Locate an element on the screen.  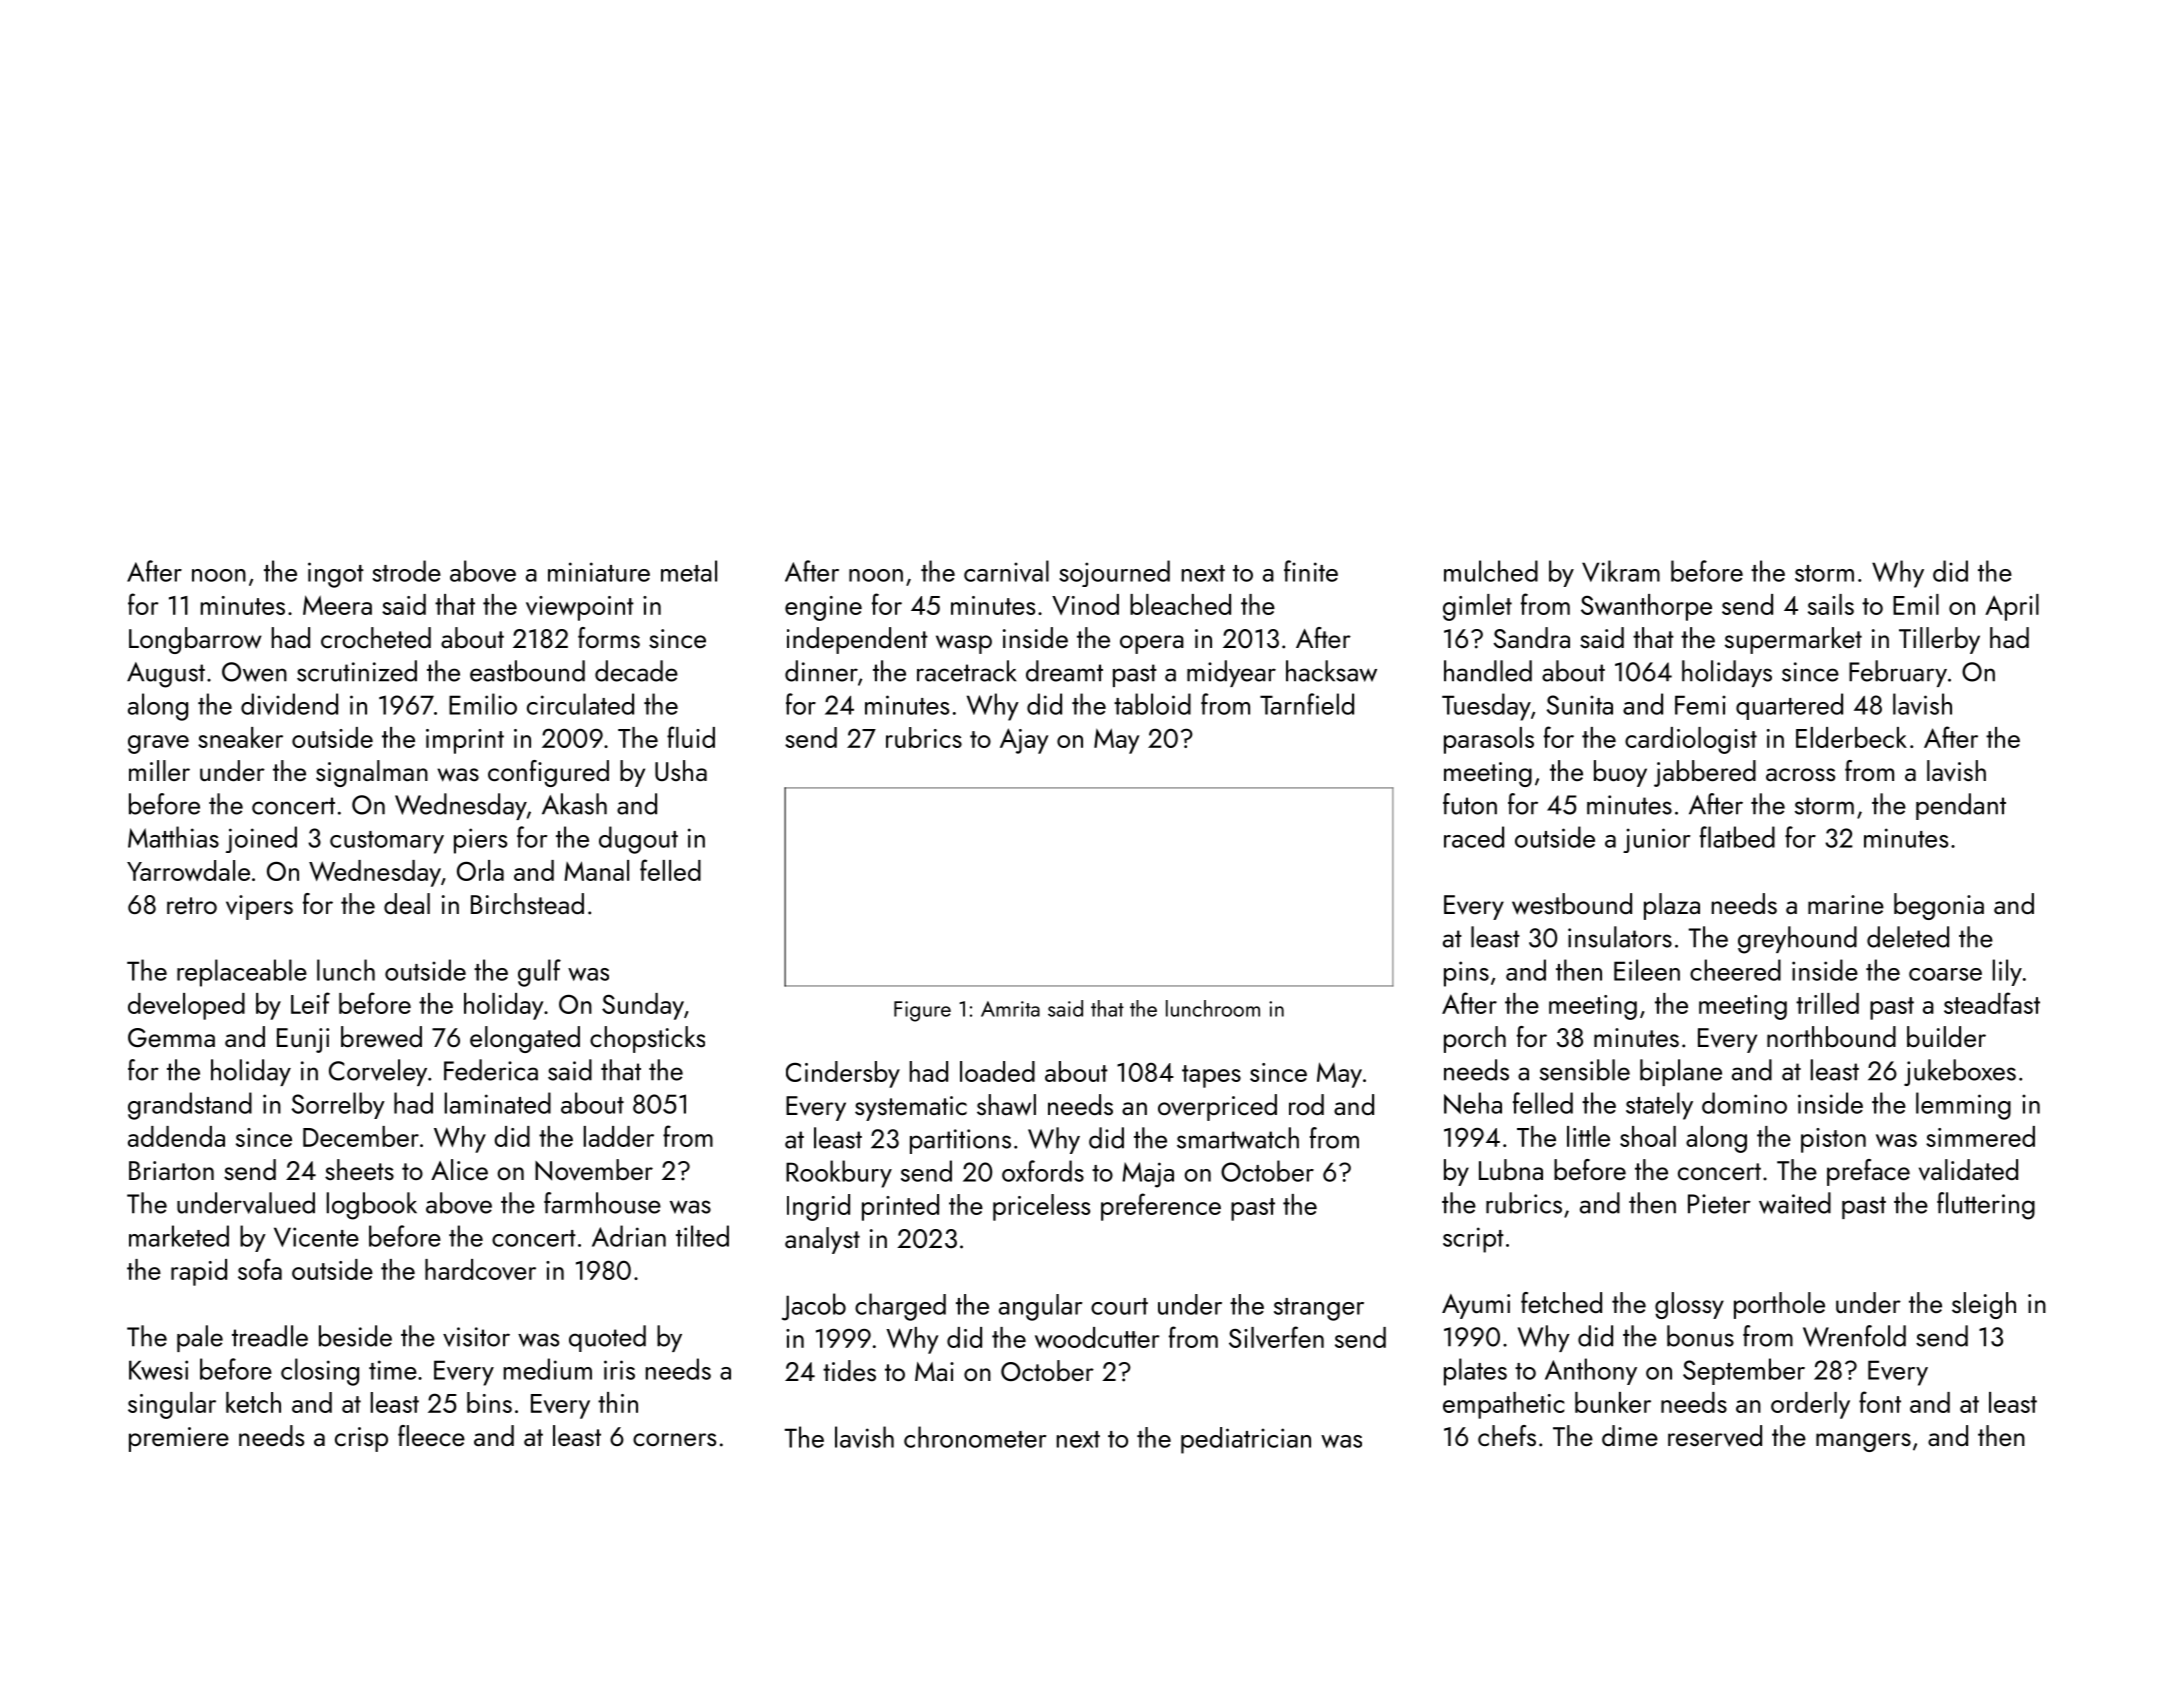
biplane is located at coordinates (1681, 1072).
